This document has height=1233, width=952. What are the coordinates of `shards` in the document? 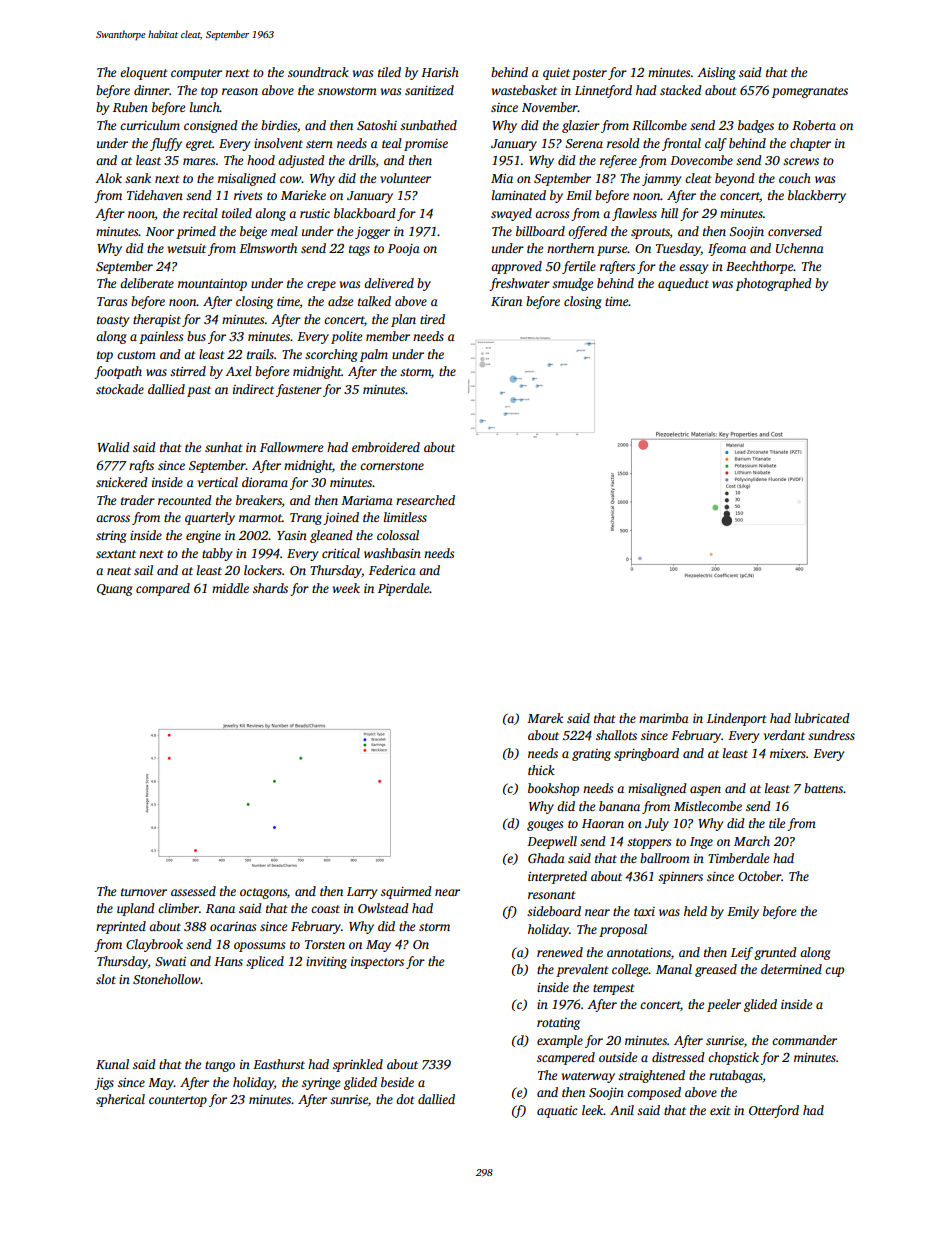 It's located at (270, 588).
